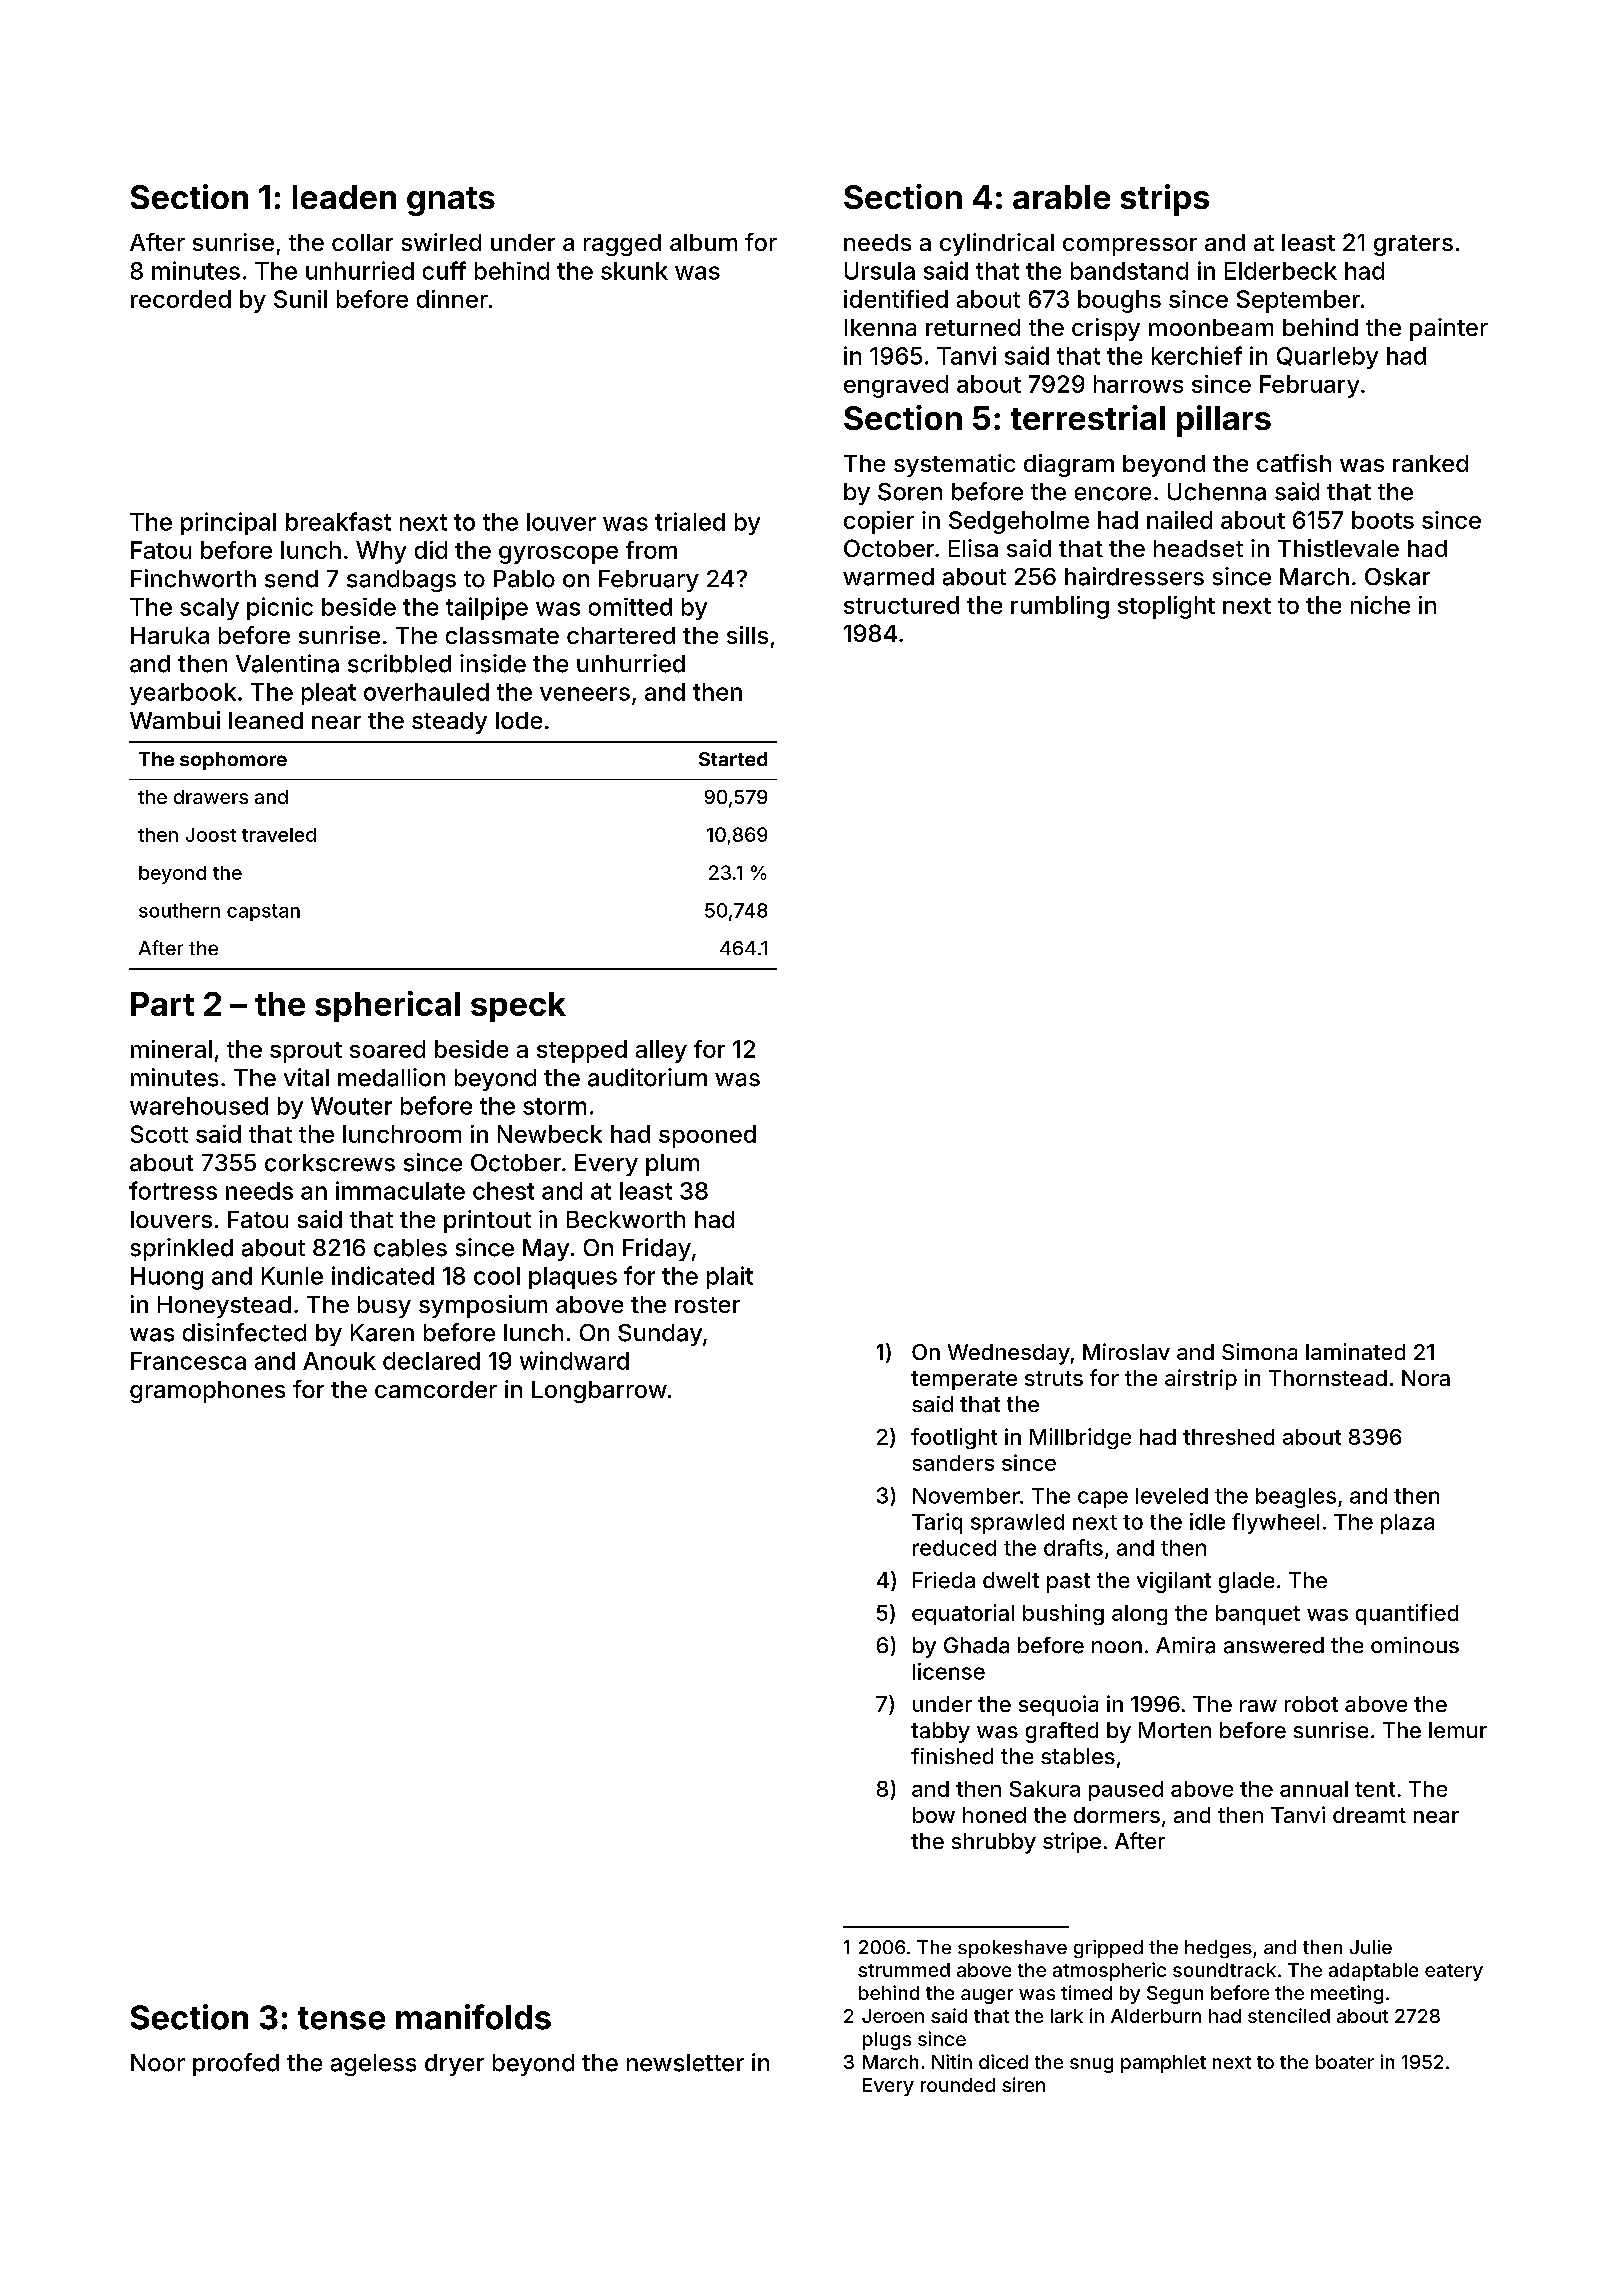  I want to click on gramophones, so click(207, 1392).
